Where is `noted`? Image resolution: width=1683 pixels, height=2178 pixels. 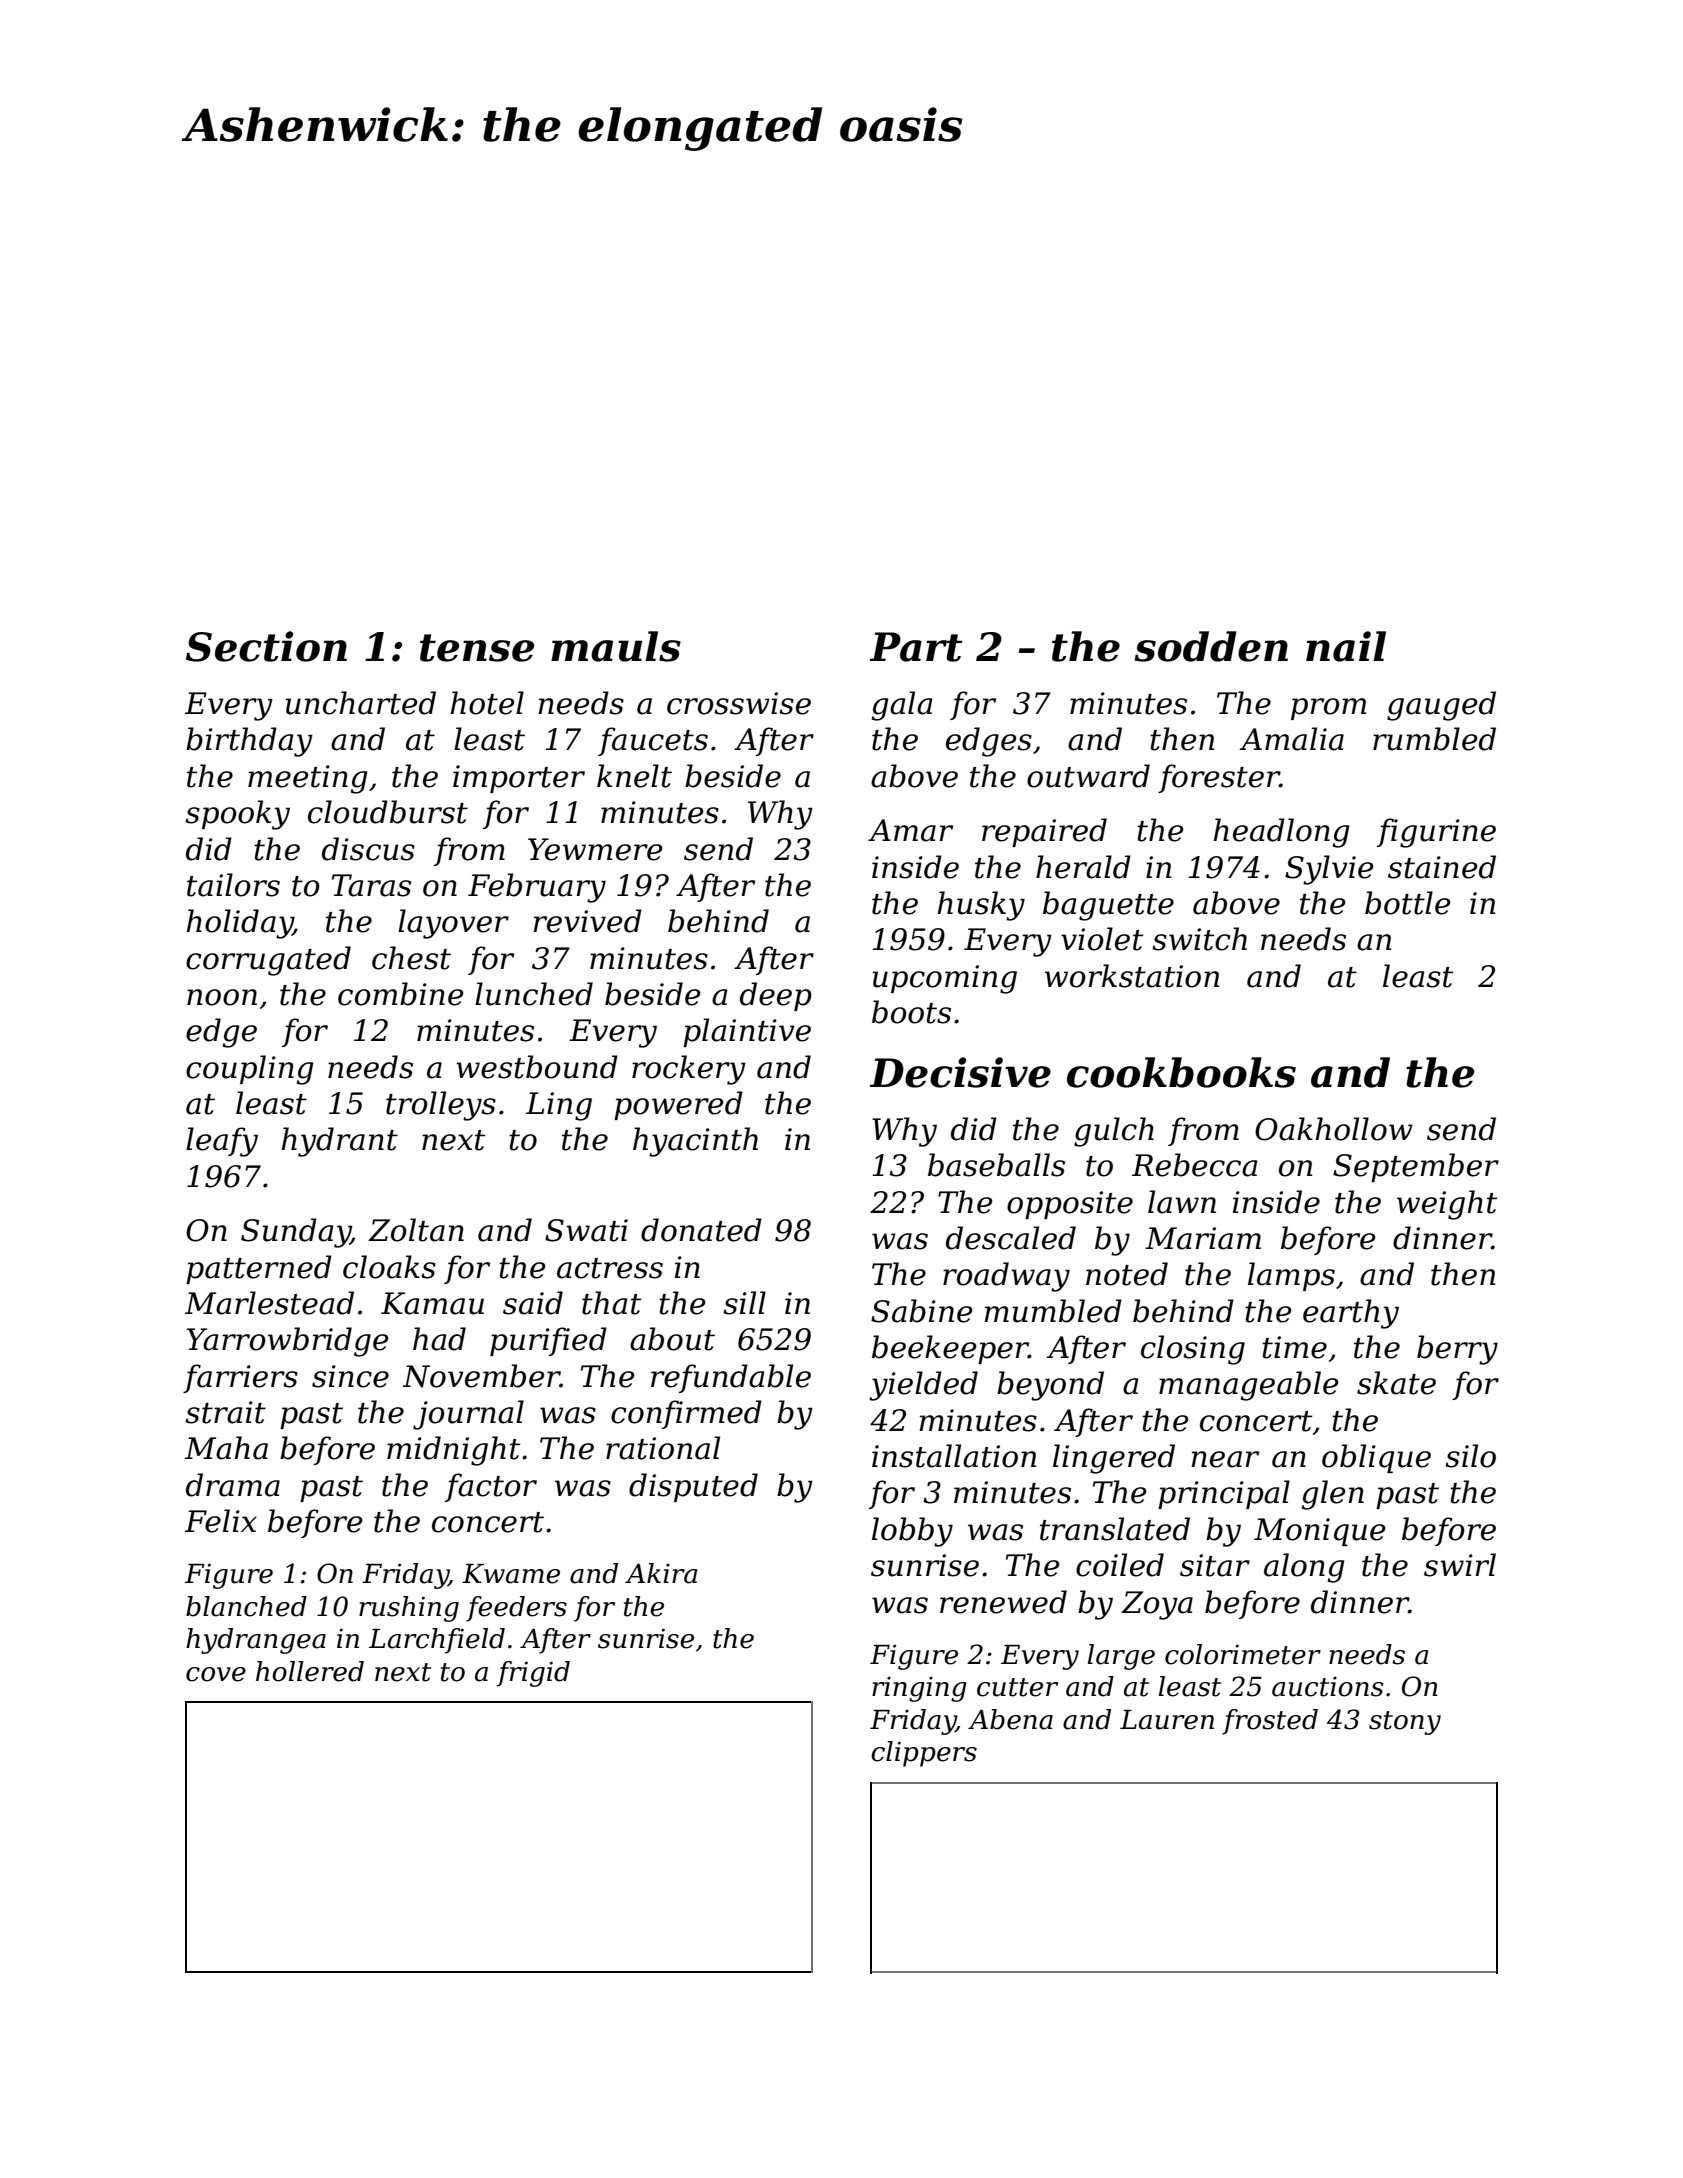 noted is located at coordinates (1127, 1274).
